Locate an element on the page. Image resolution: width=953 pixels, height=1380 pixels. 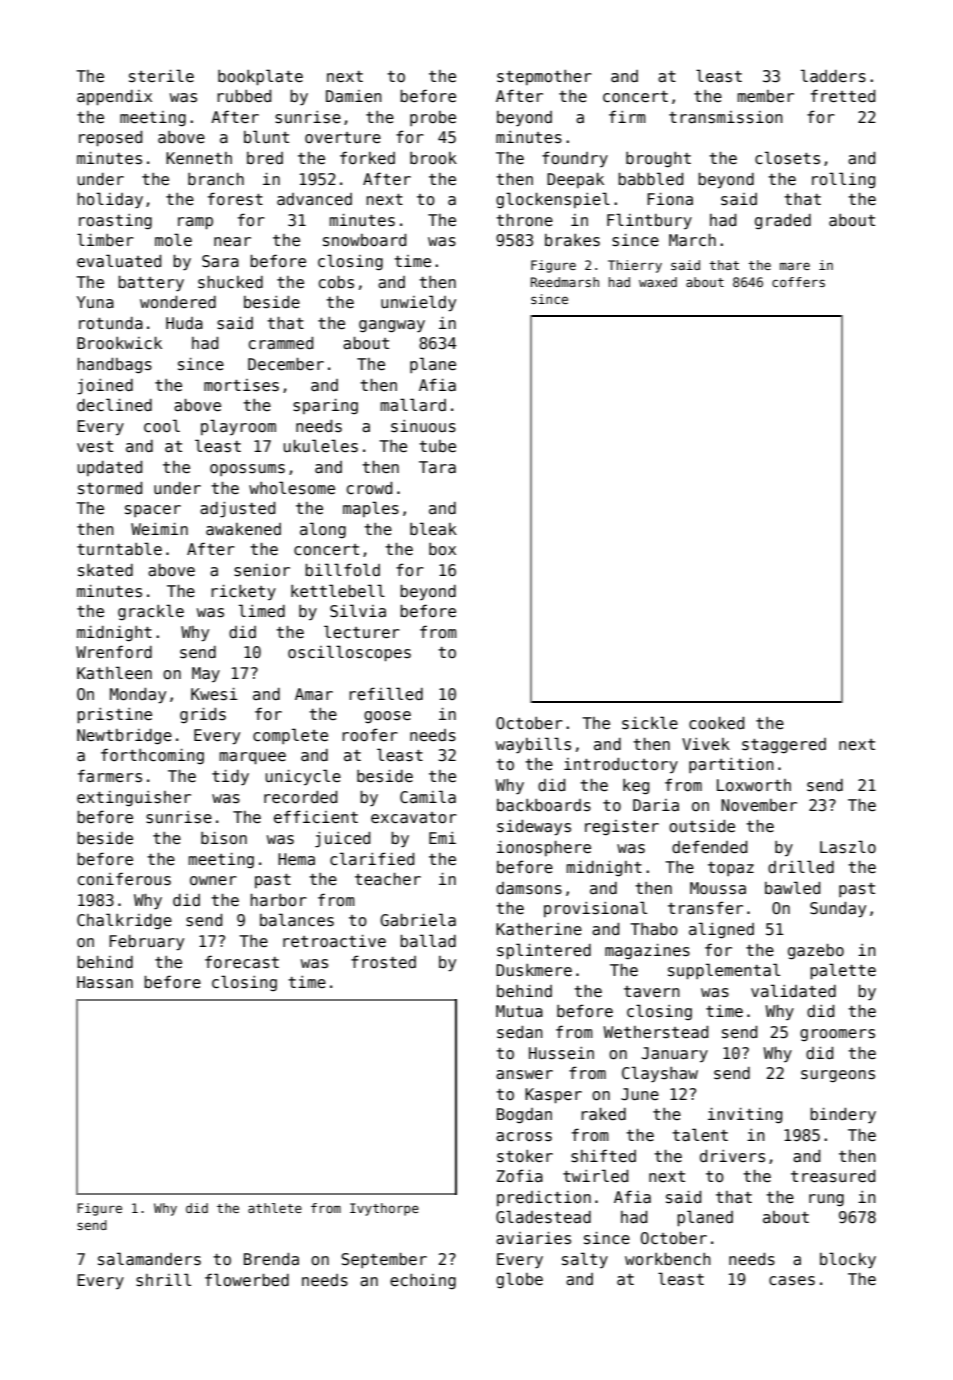
Reedmarsh is located at coordinates (565, 282).
